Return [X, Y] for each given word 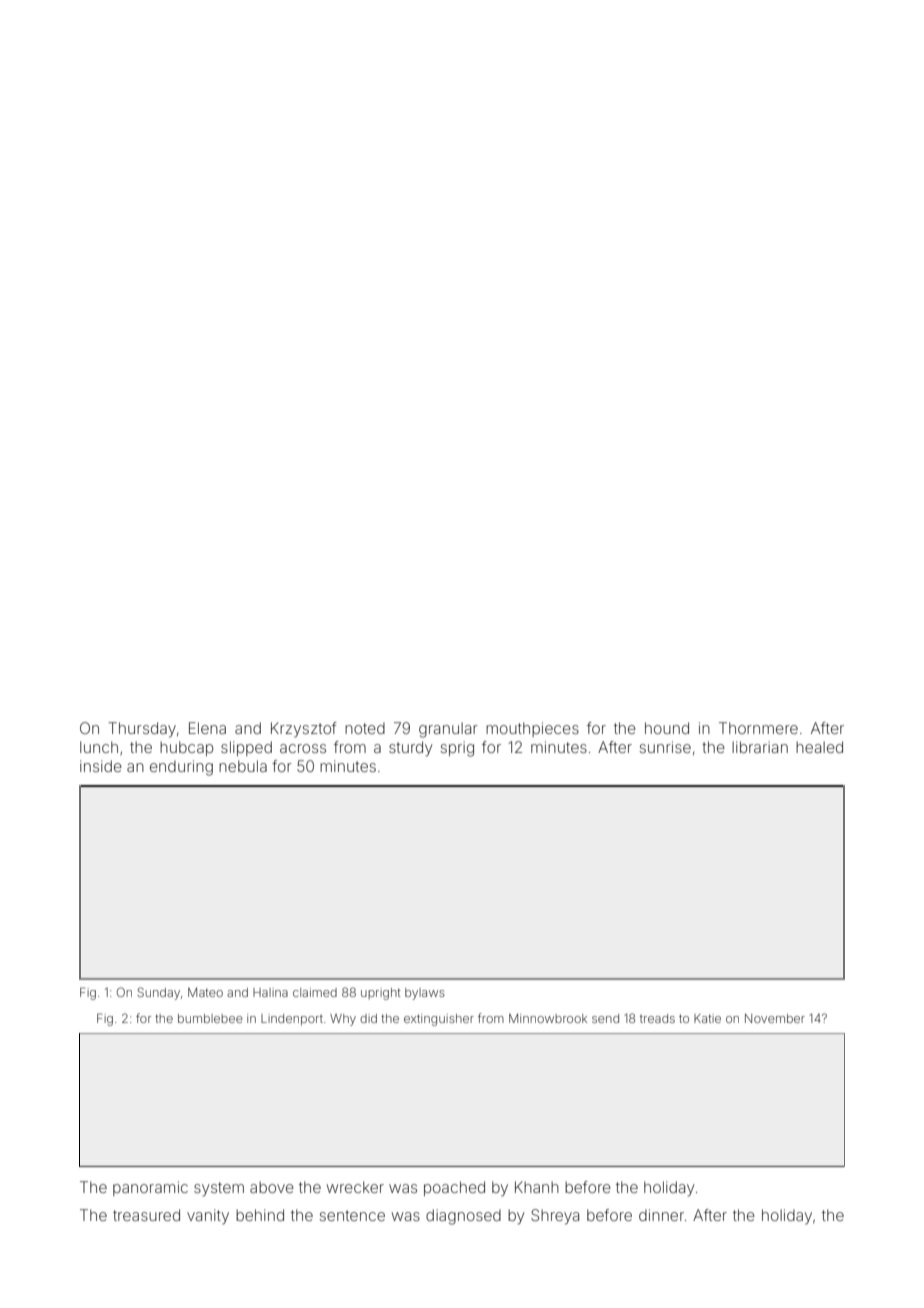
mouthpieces [532, 729]
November [775, 1018]
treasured [146, 1215]
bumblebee [210, 1018]
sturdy [410, 749]
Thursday [142, 730]
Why [343, 1020]
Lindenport [292, 1020]
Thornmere [758, 728]
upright [381, 994]
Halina [270, 992]
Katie [707, 1018]
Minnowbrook [548, 1018]
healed [819, 747]
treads [657, 1018]
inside [101, 766]
